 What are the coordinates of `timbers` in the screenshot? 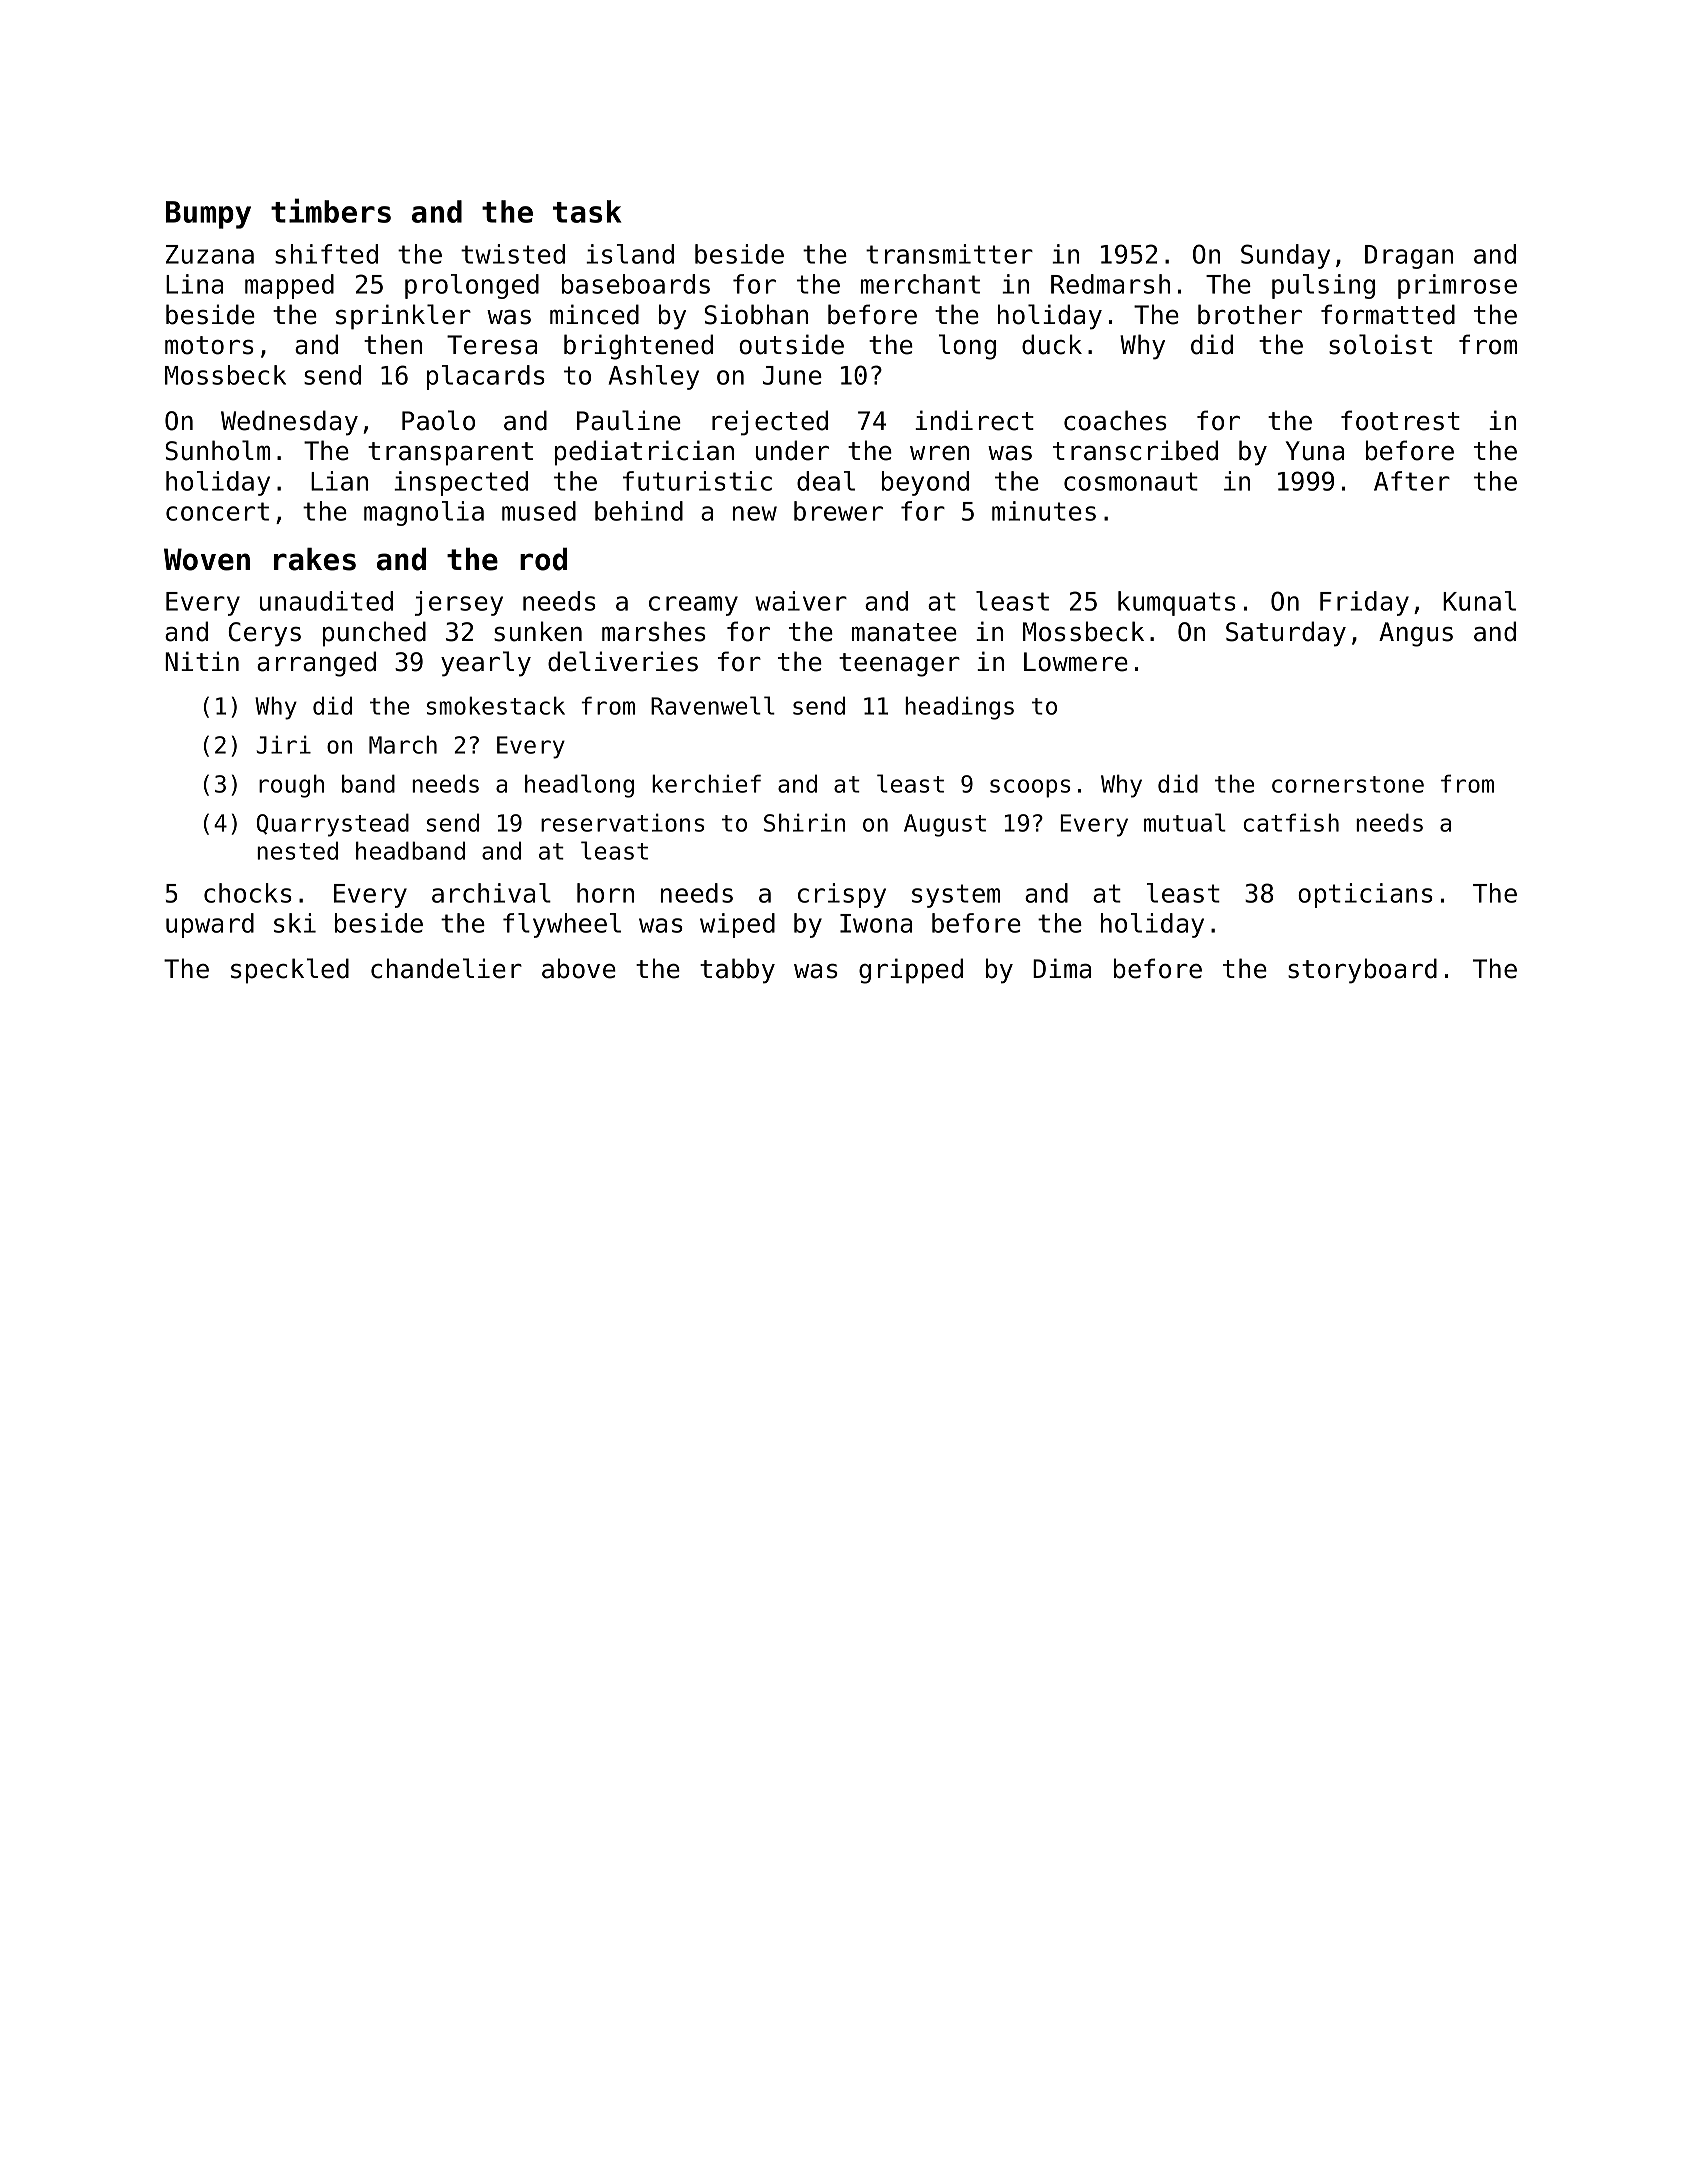 It's located at (331, 210).
